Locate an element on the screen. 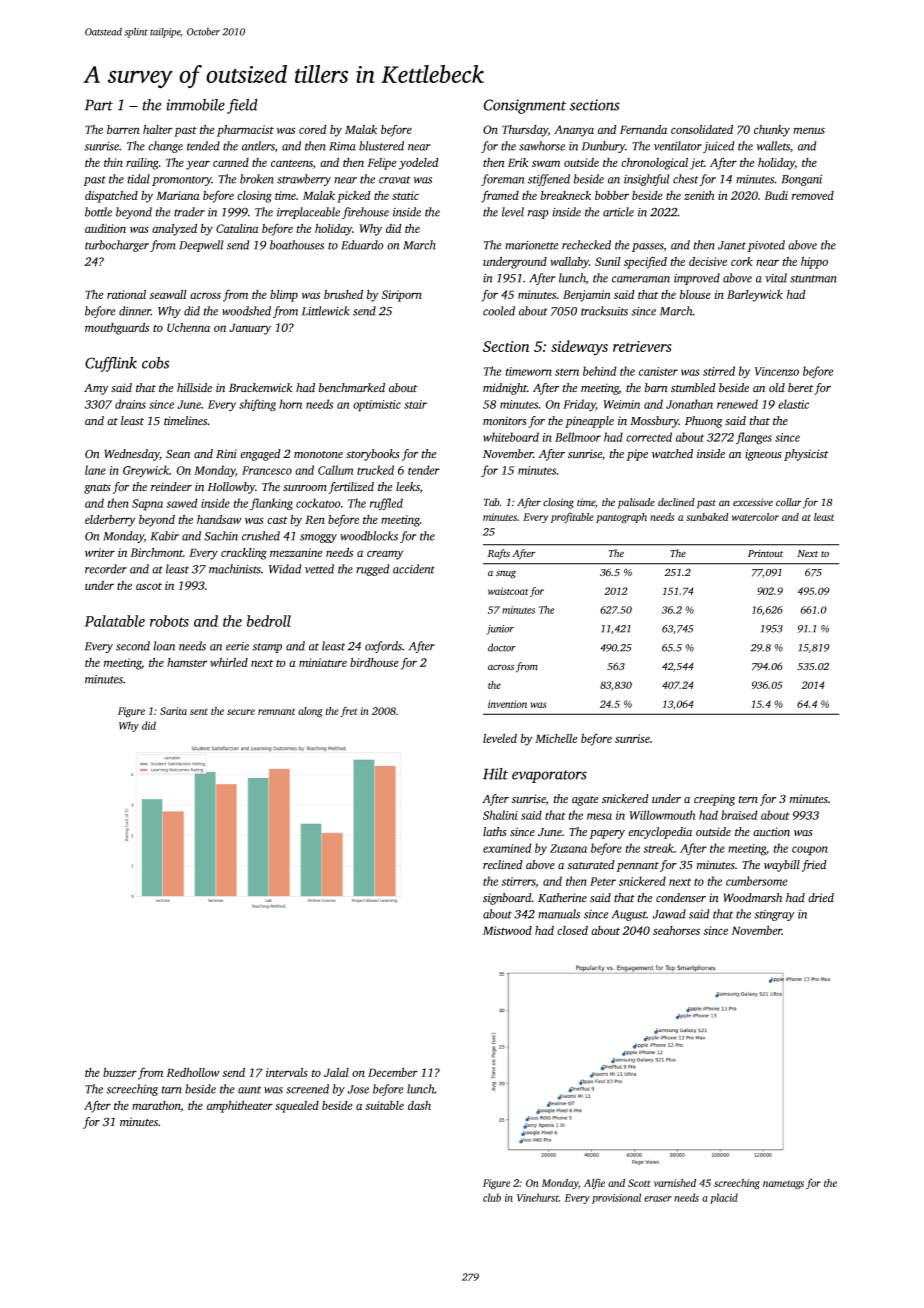 The height and width of the screenshot is (1308, 924). passes is located at coordinates (648, 247).
